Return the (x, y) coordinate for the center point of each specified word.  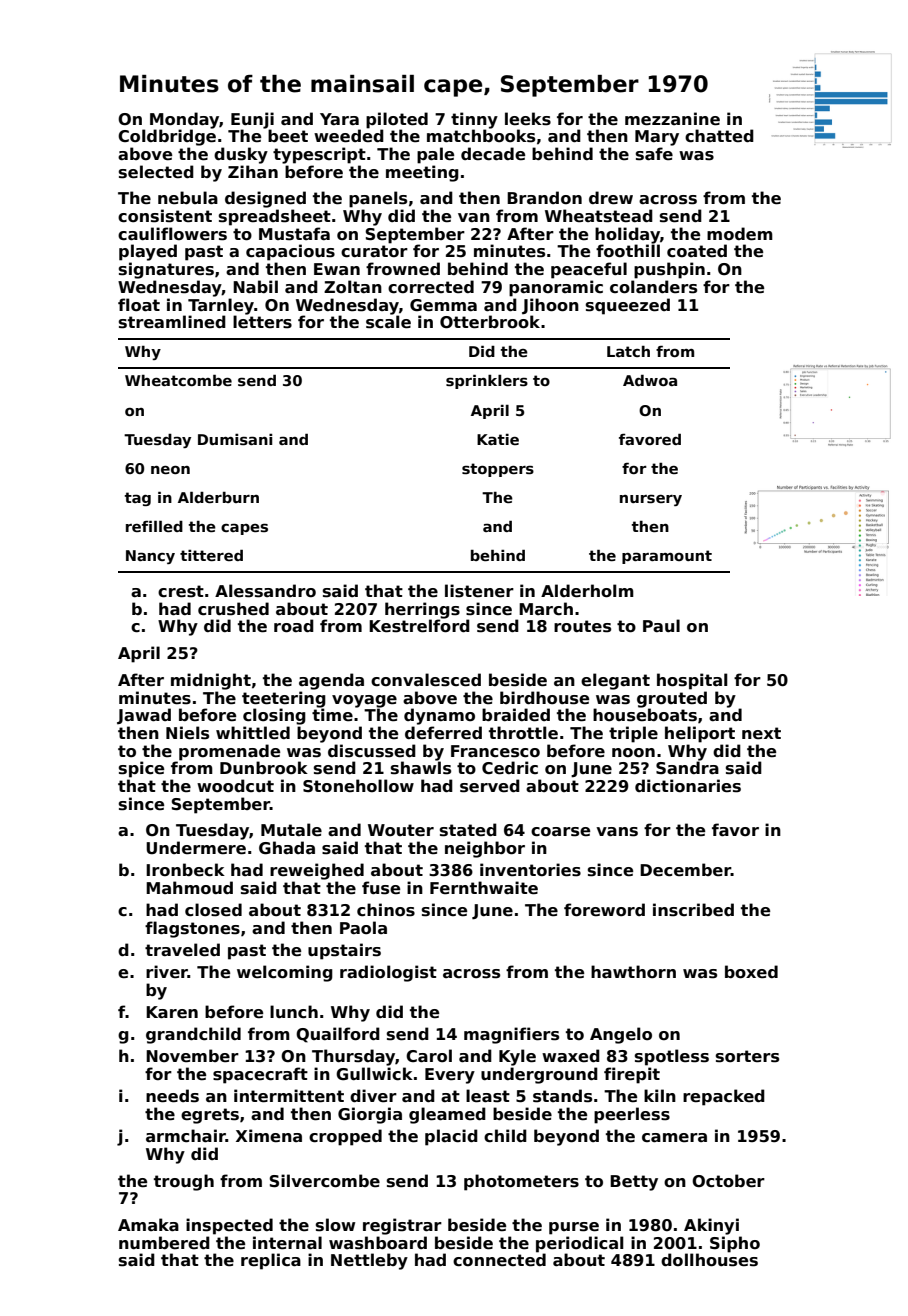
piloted (397, 120)
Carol (429, 1056)
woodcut (235, 786)
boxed (751, 972)
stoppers (498, 470)
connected (499, 1260)
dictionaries (688, 786)
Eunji (252, 120)
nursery (651, 500)
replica (271, 1261)
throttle (523, 733)
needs (172, 1096)
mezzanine (672, 119)
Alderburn (218, 497)
